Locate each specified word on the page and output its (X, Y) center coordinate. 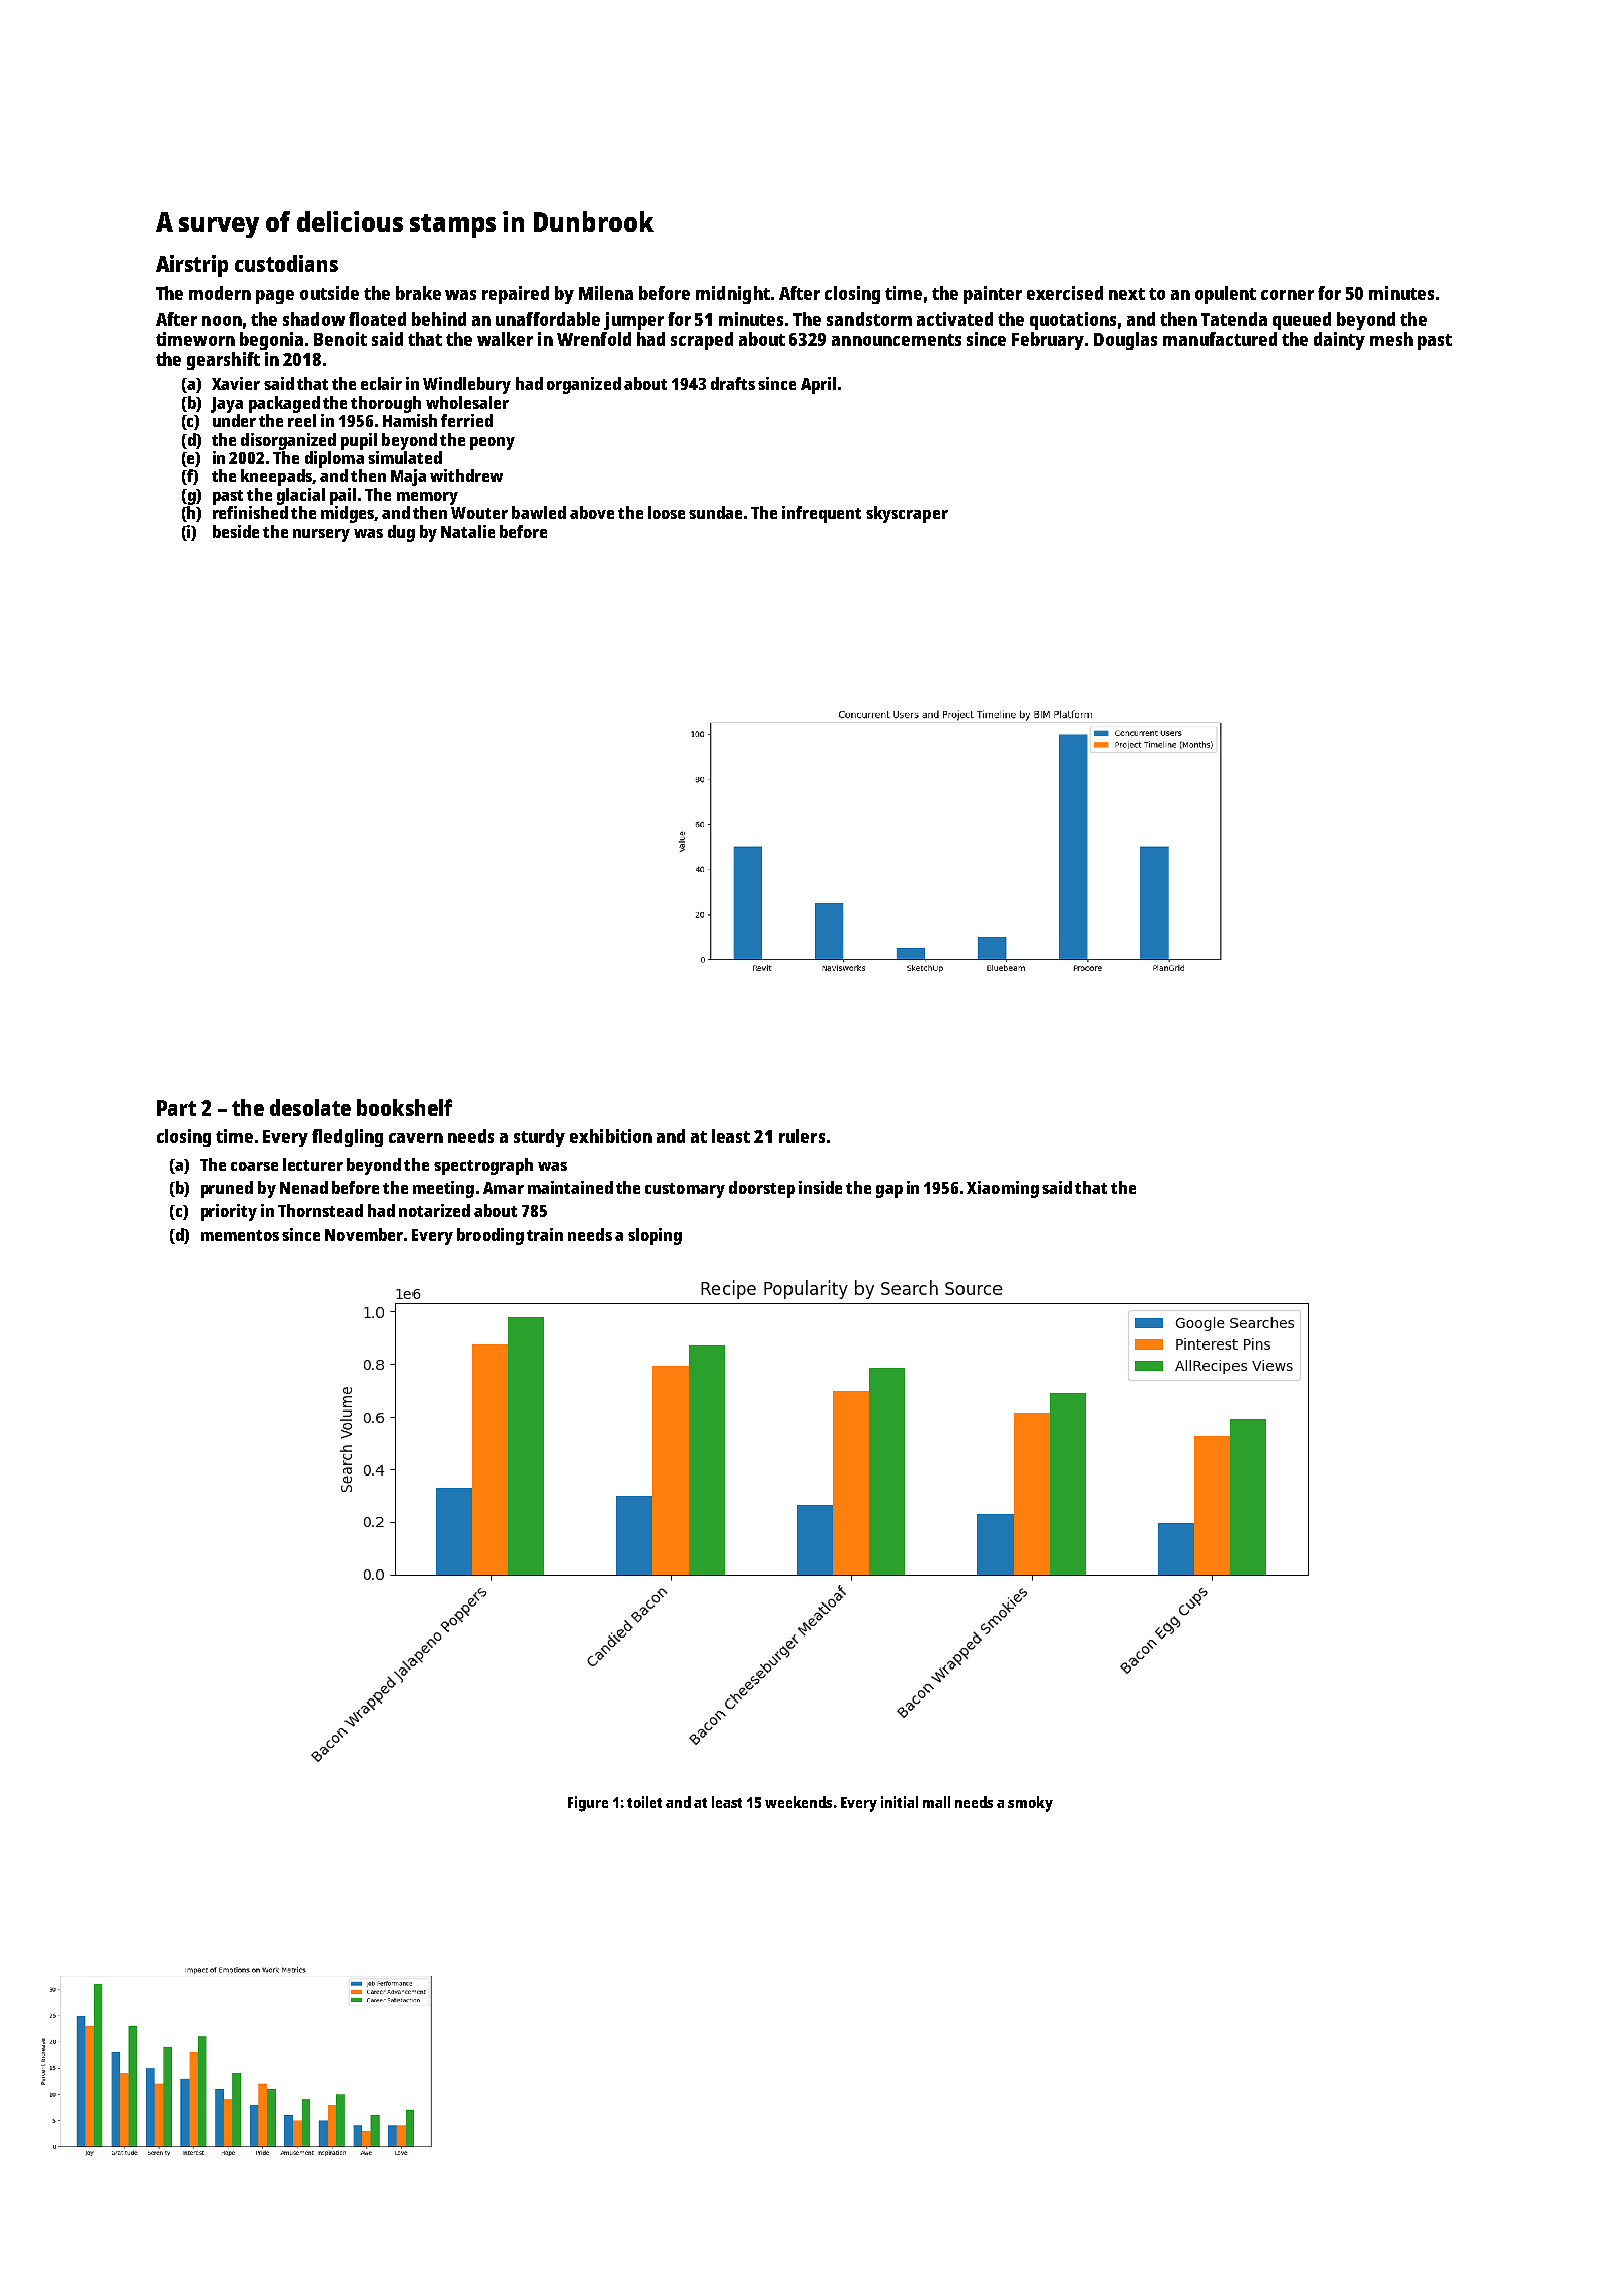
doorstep (762, 1189)
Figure (588, 1804)
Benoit (340, 339)
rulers (802, 1136)
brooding (490, 1236)
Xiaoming (1003, 1189)
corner (1287, 295)
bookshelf (404, 1107)
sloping (655, 1236)
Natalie (468, 531)
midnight (733, 295)
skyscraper (907, 514)
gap (889, 1191)
